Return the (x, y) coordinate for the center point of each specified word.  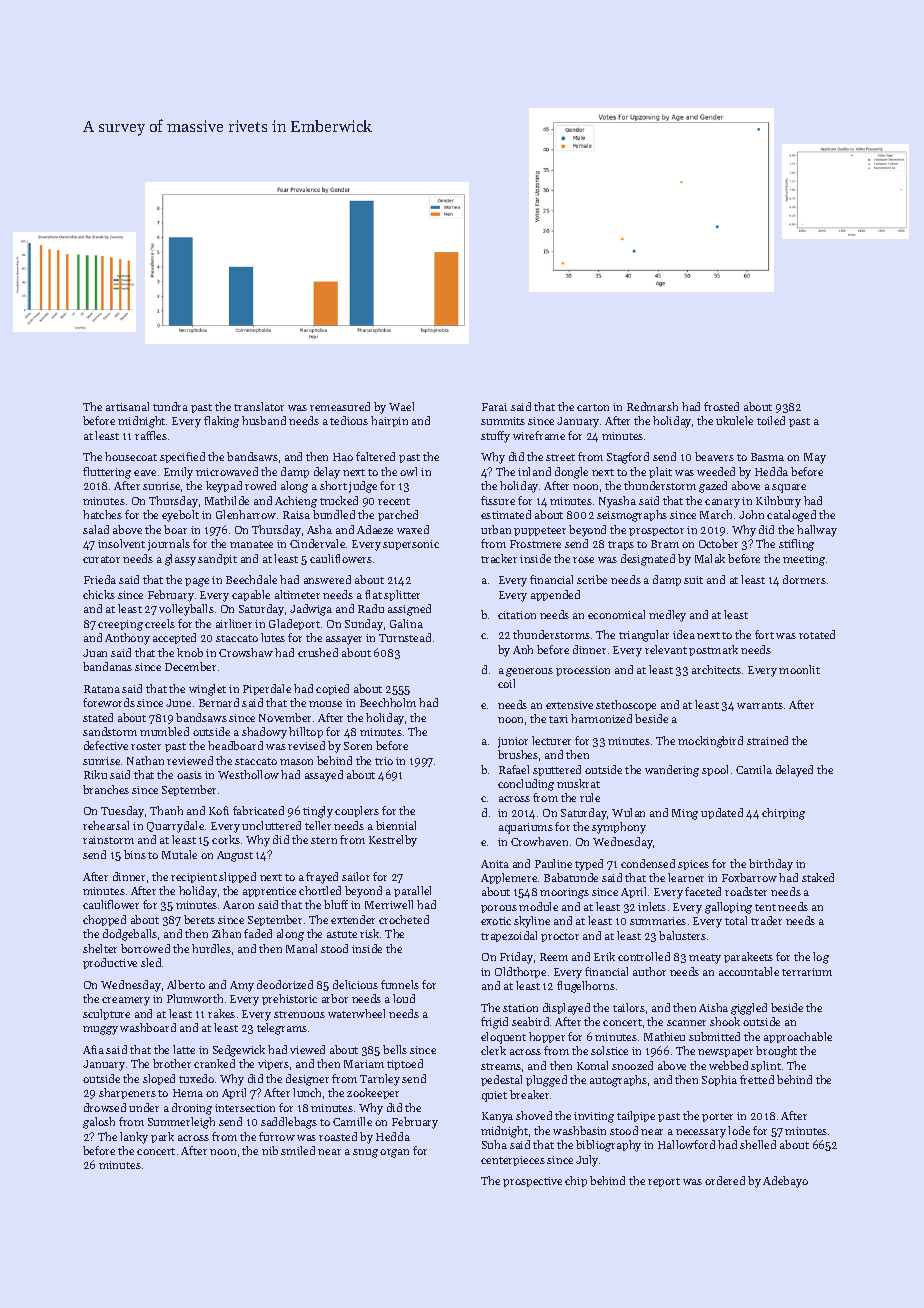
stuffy (495, 437)
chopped (104, 920)
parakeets (748, 957)
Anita (495, 864)
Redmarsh (652, 406)
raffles (151, 435)
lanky (134, 1138)
